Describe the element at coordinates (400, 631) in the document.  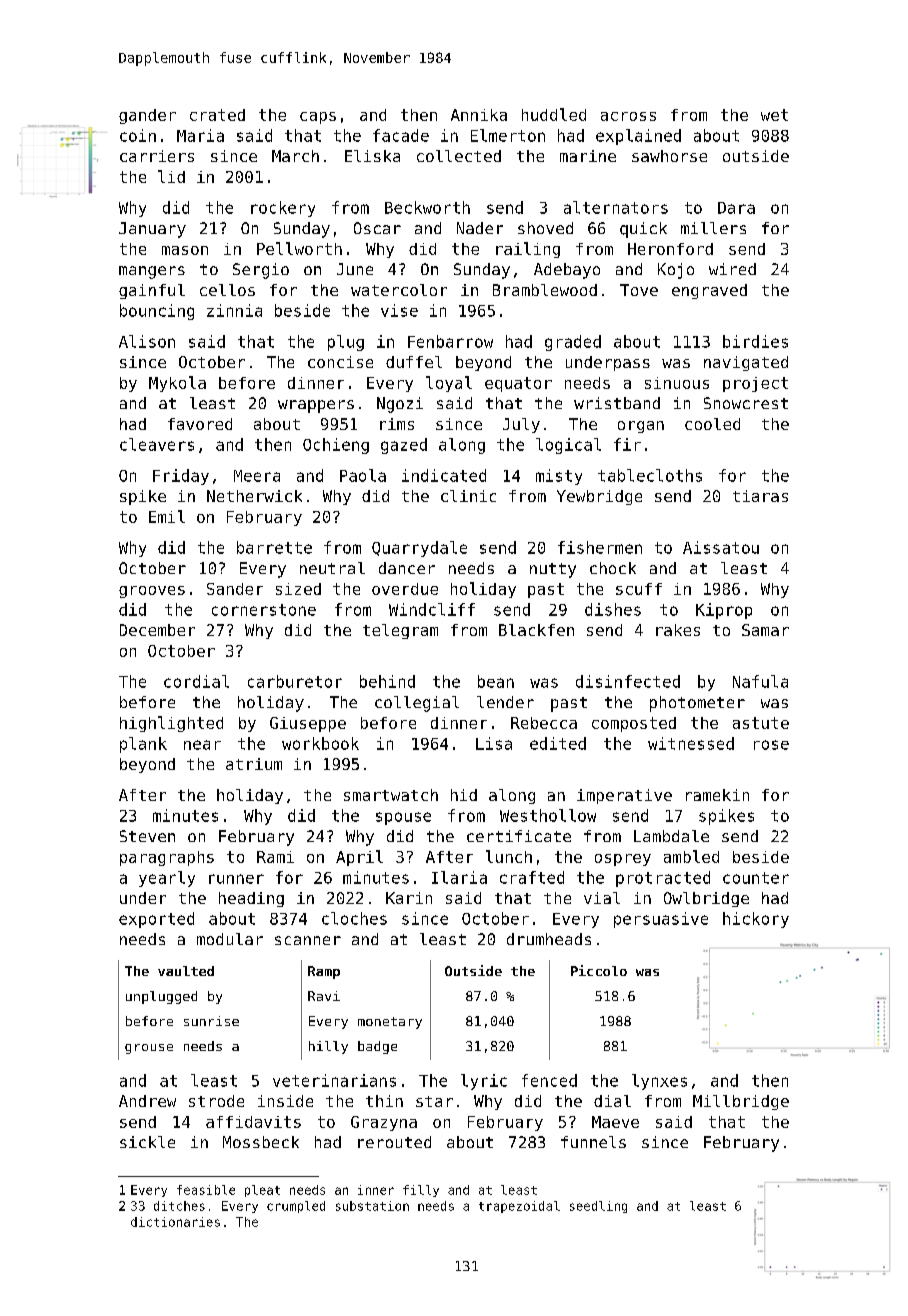
I see `telegram` at that location.
